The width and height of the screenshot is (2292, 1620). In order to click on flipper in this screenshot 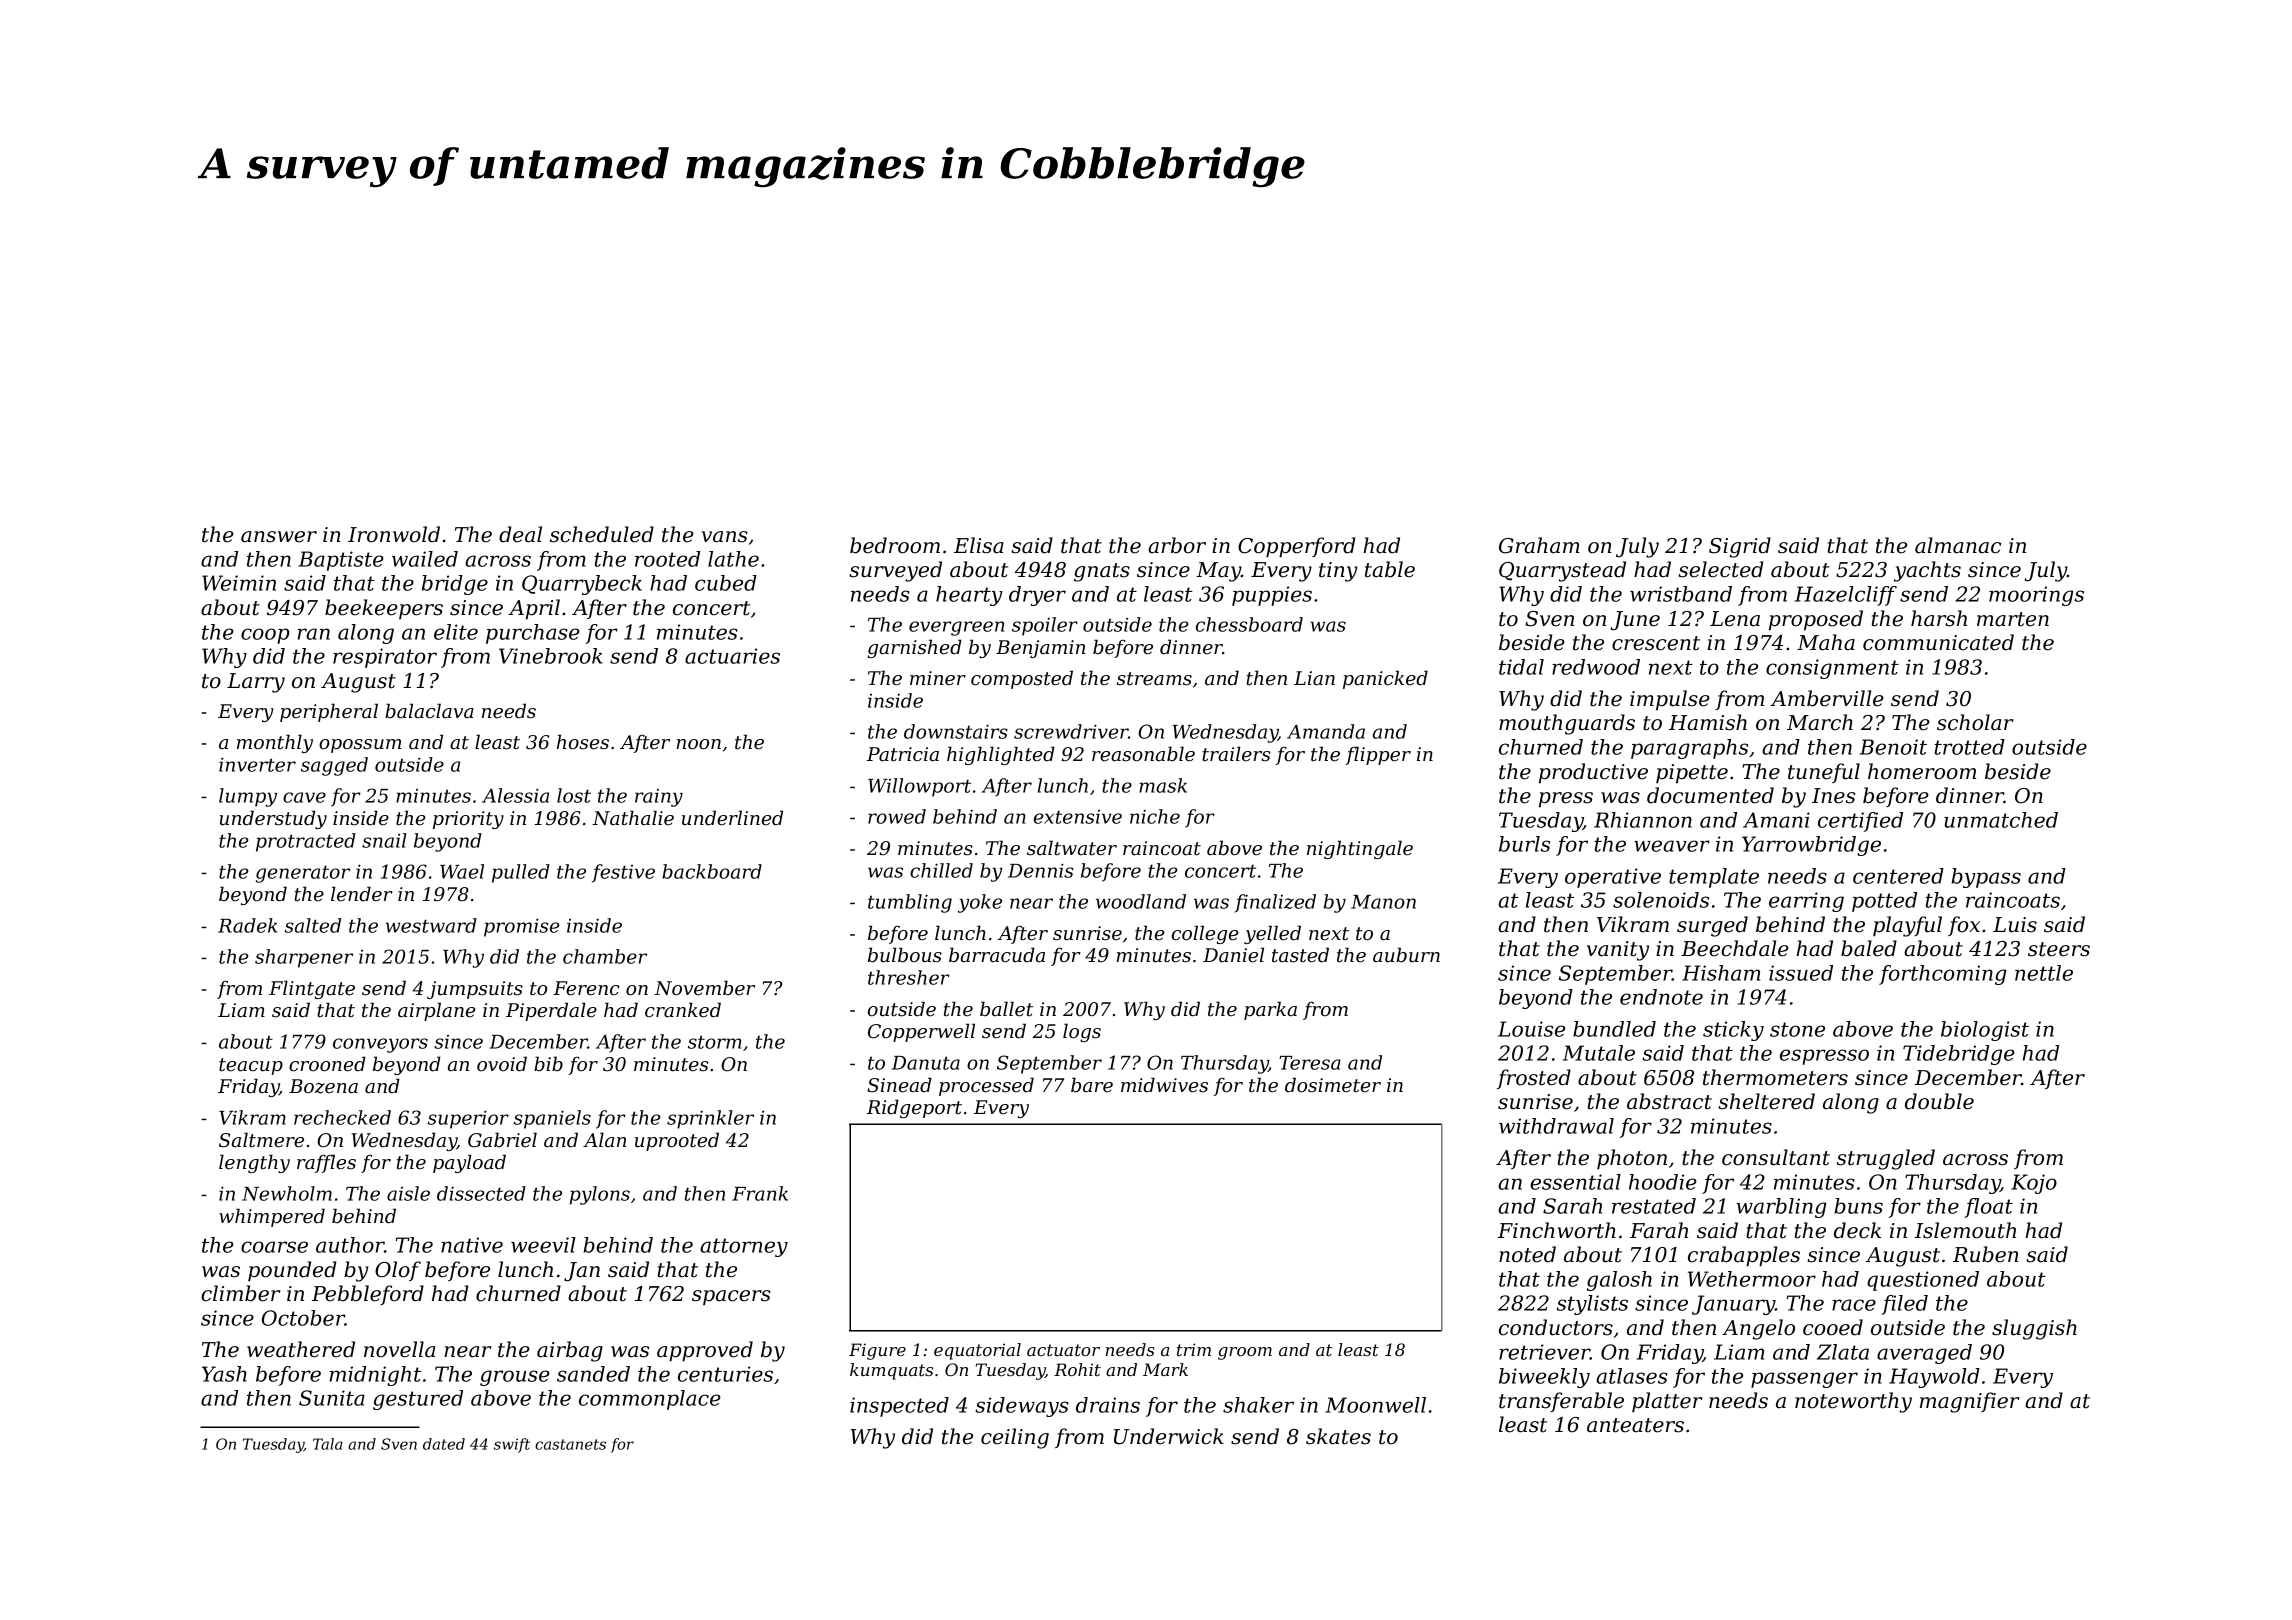, I will do `click(1378, 755)`.
